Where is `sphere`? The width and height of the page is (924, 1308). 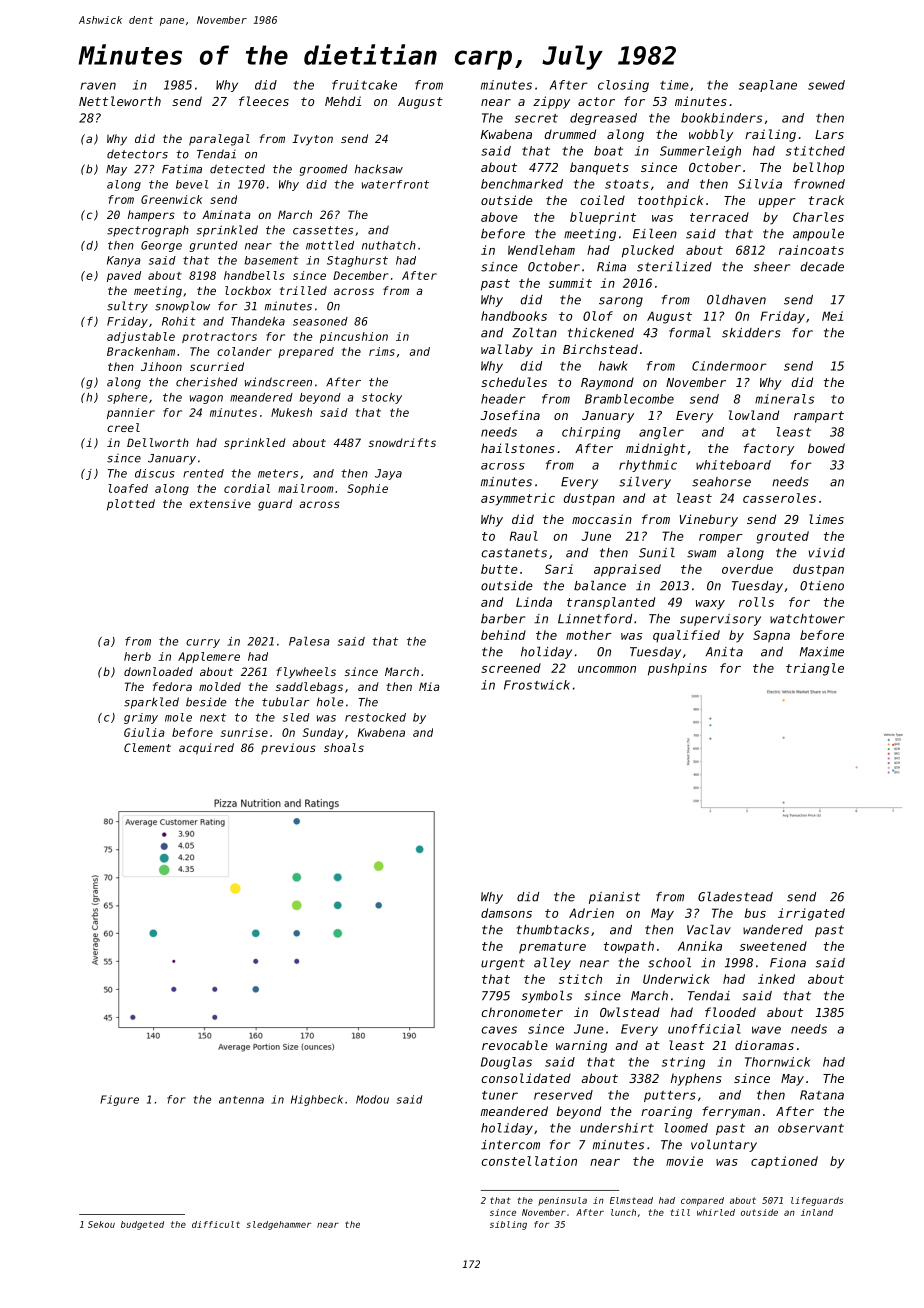 sphere is located at coordinates (127, 398).
